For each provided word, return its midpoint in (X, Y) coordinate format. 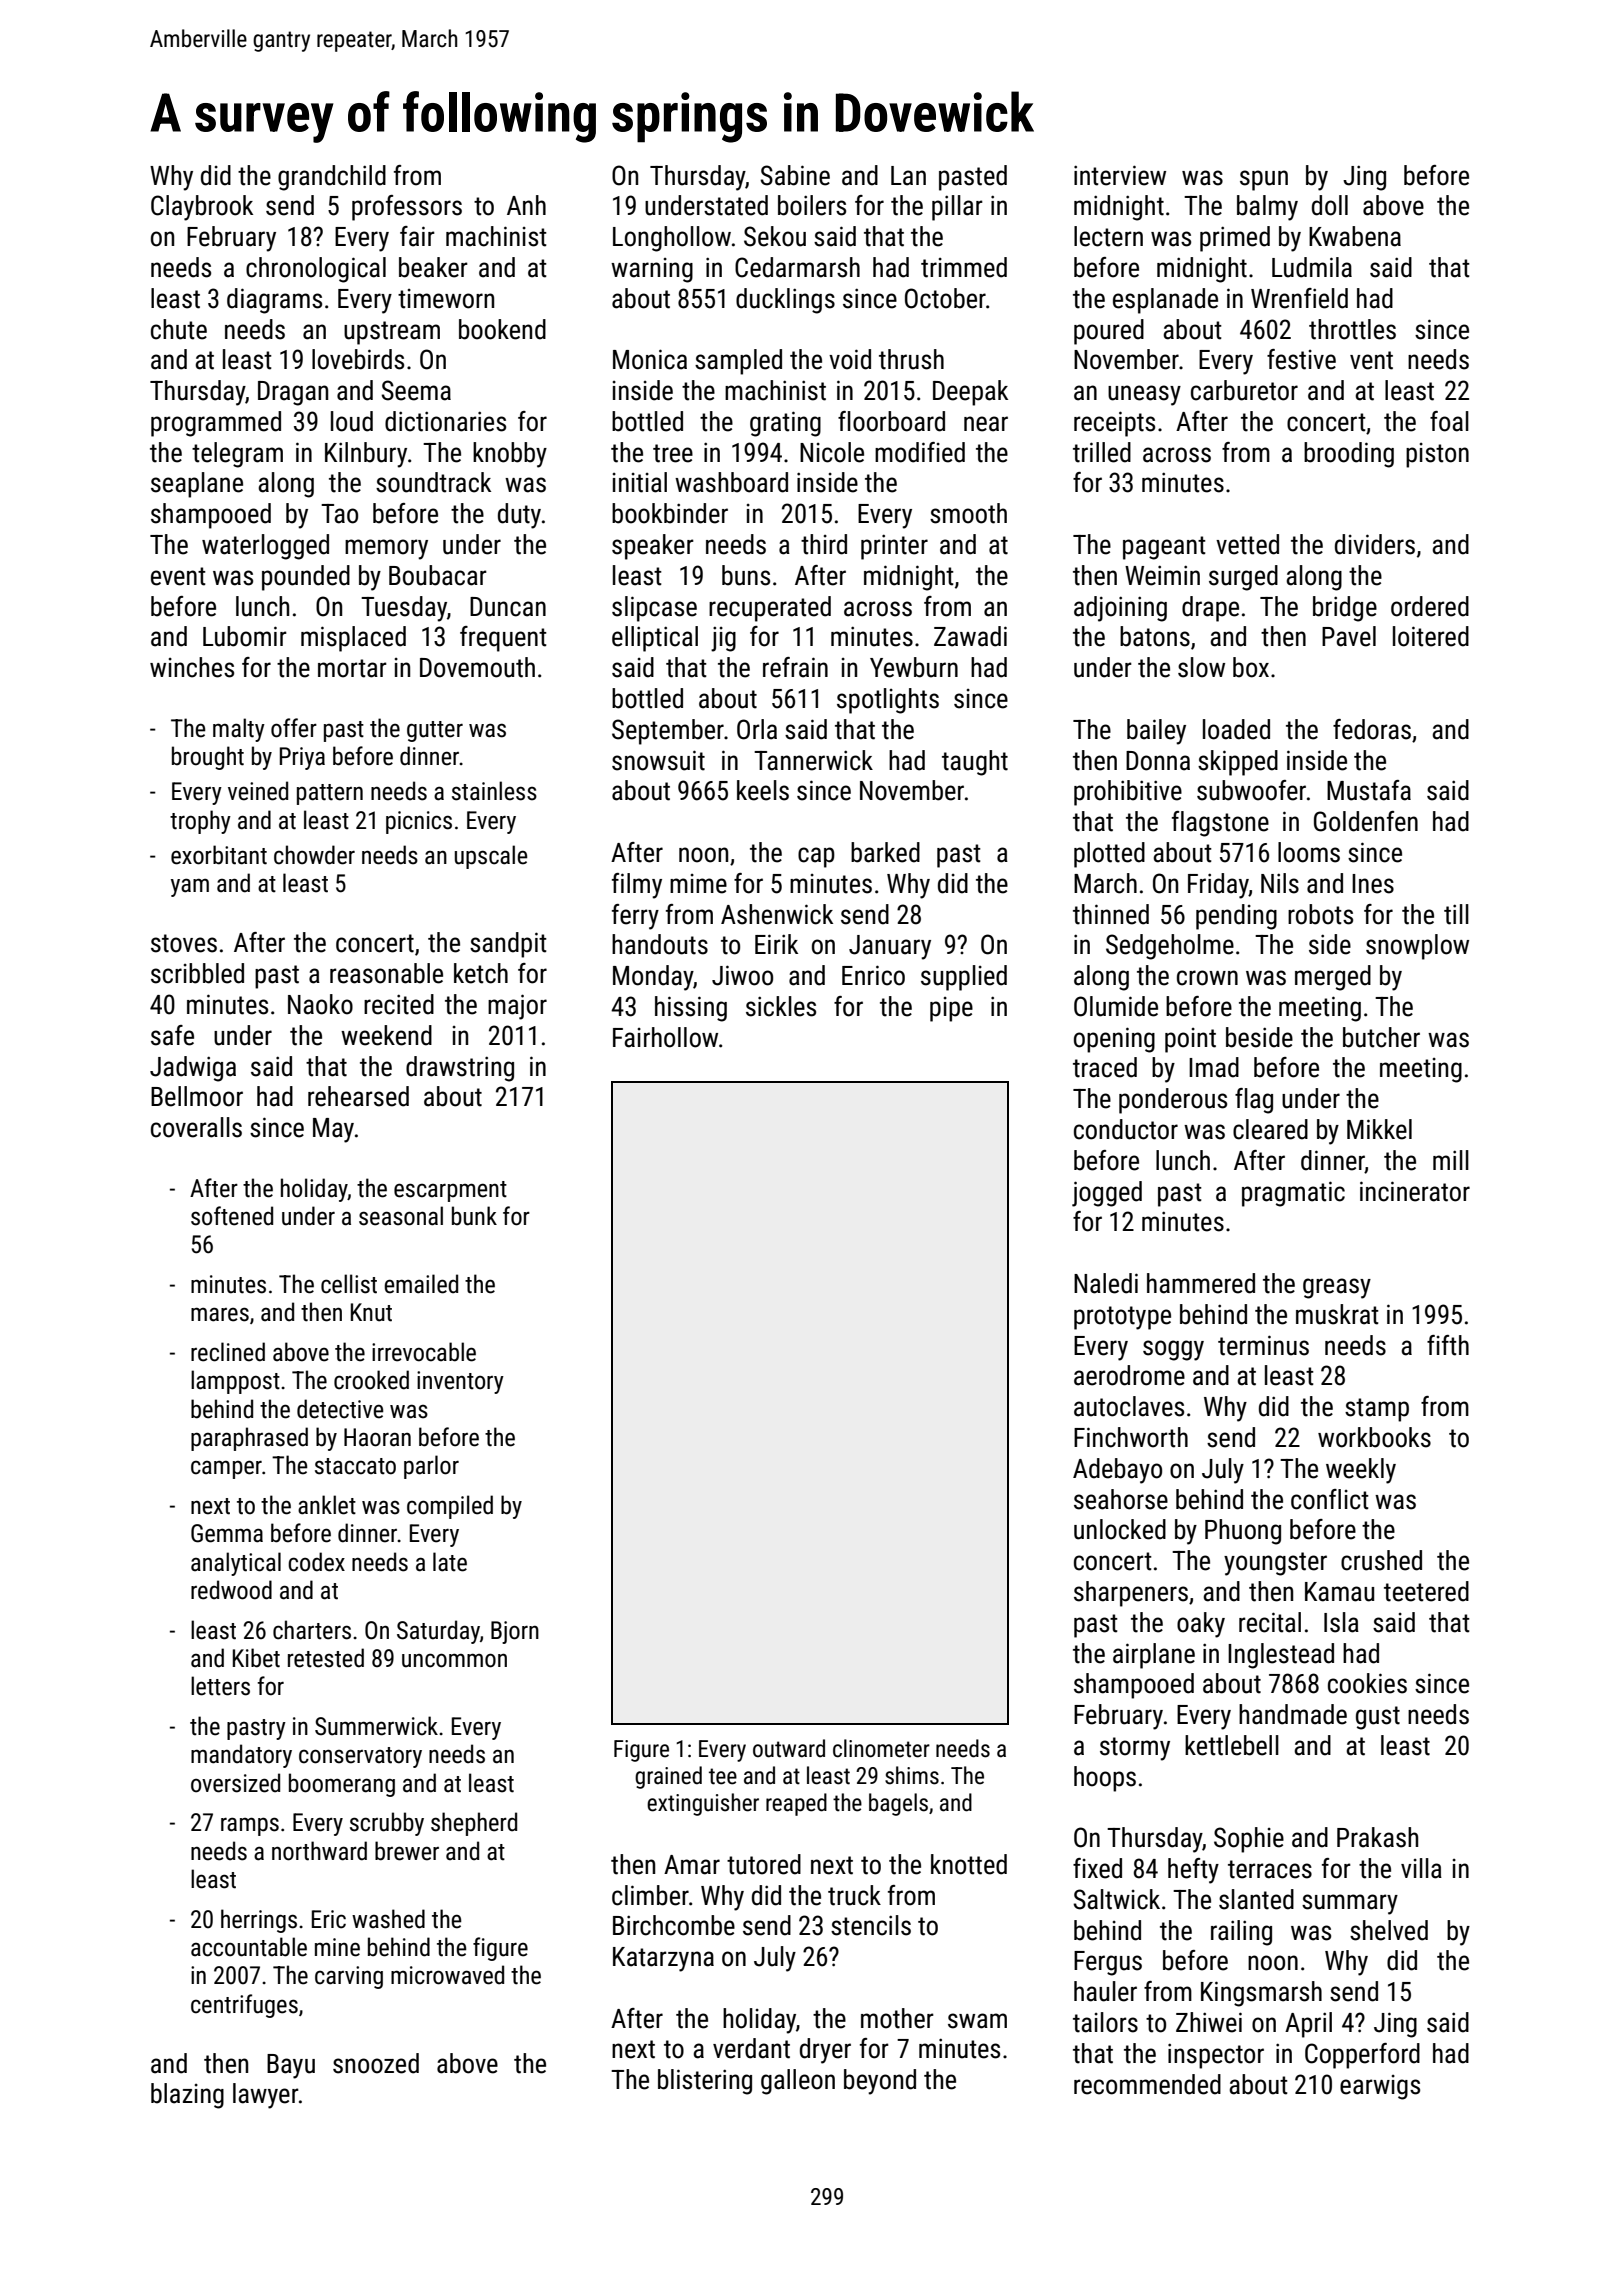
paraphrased (249, 1439)
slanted (1256, 1899)
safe (172, 1035)
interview (1120, 175)
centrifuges (244, 2006)
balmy (1267, 208)
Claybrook (202, 208)
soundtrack (433, 482)
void (850, 359)
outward (789, 1748)
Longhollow (672, 239)
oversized (235, 1783)
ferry (635, 917)
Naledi (1106, 1283)
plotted (1109, 855)
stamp (1377, 1410)
